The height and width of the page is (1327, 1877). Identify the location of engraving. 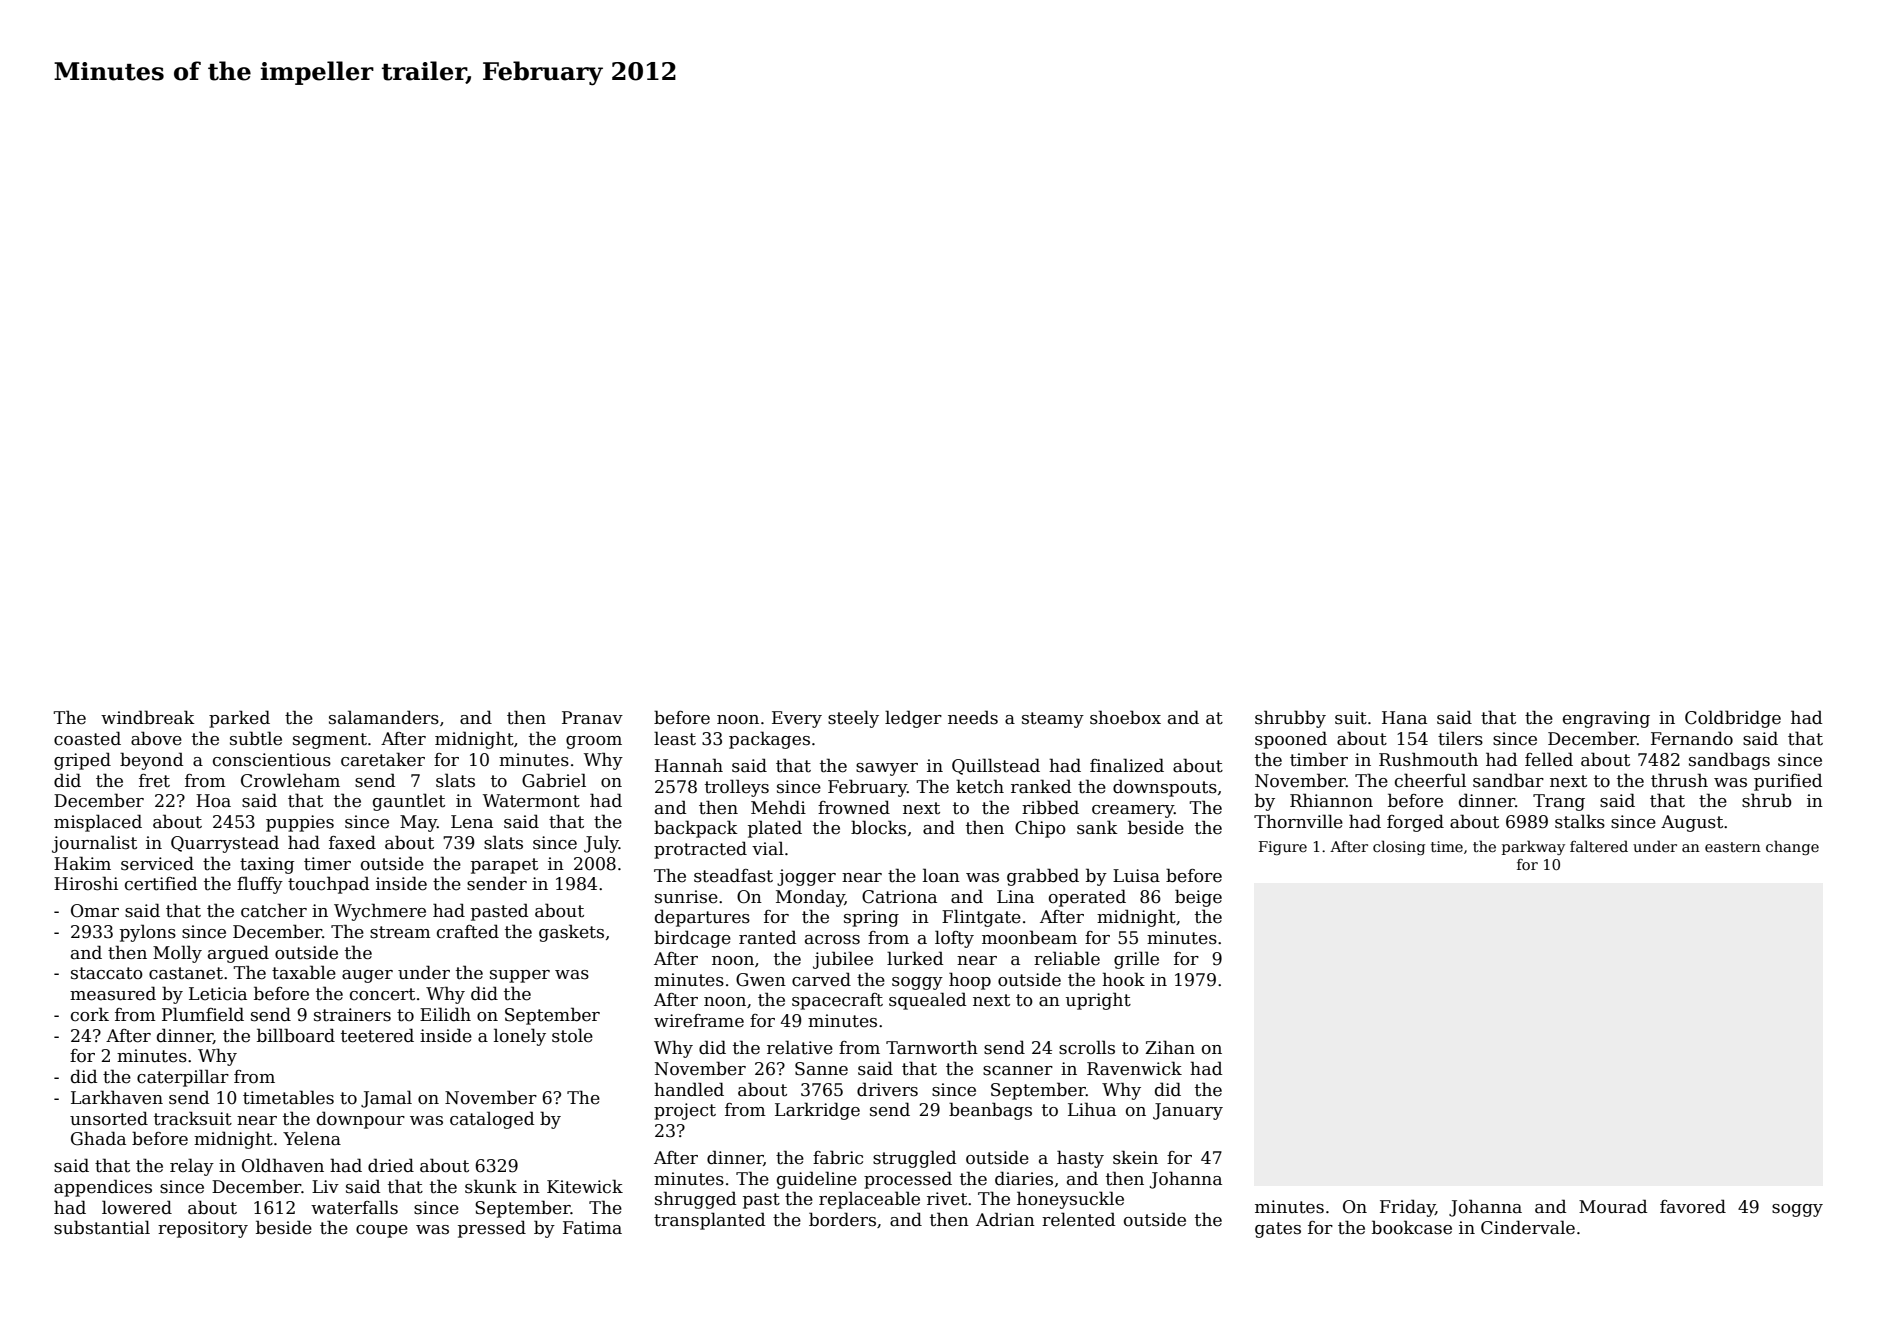
(1606, 719).
